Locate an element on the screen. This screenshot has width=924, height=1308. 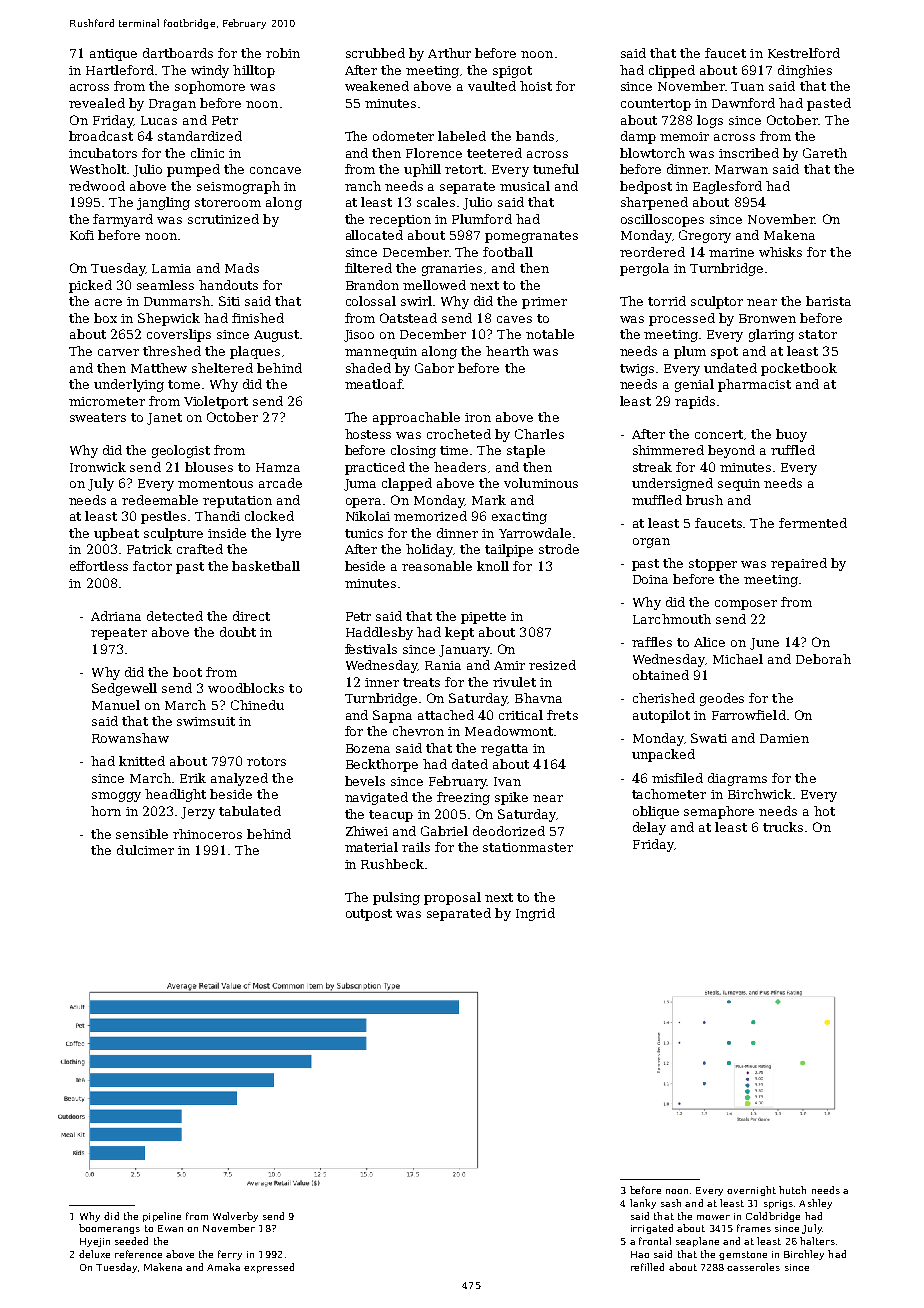
expressed is located at coordinates (269, 1268).
